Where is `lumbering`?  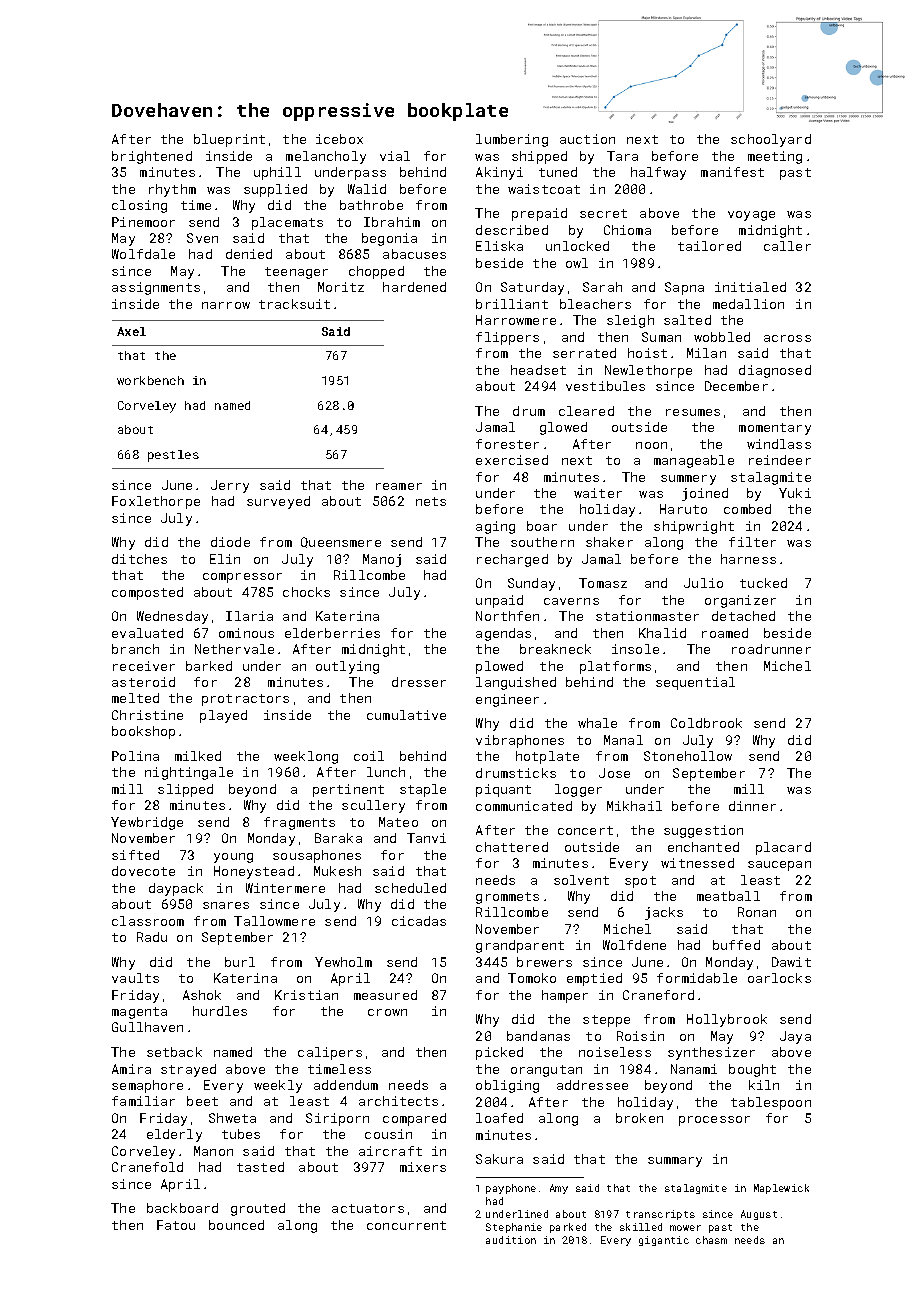 lumbering is located at coordinates (512, 140).
